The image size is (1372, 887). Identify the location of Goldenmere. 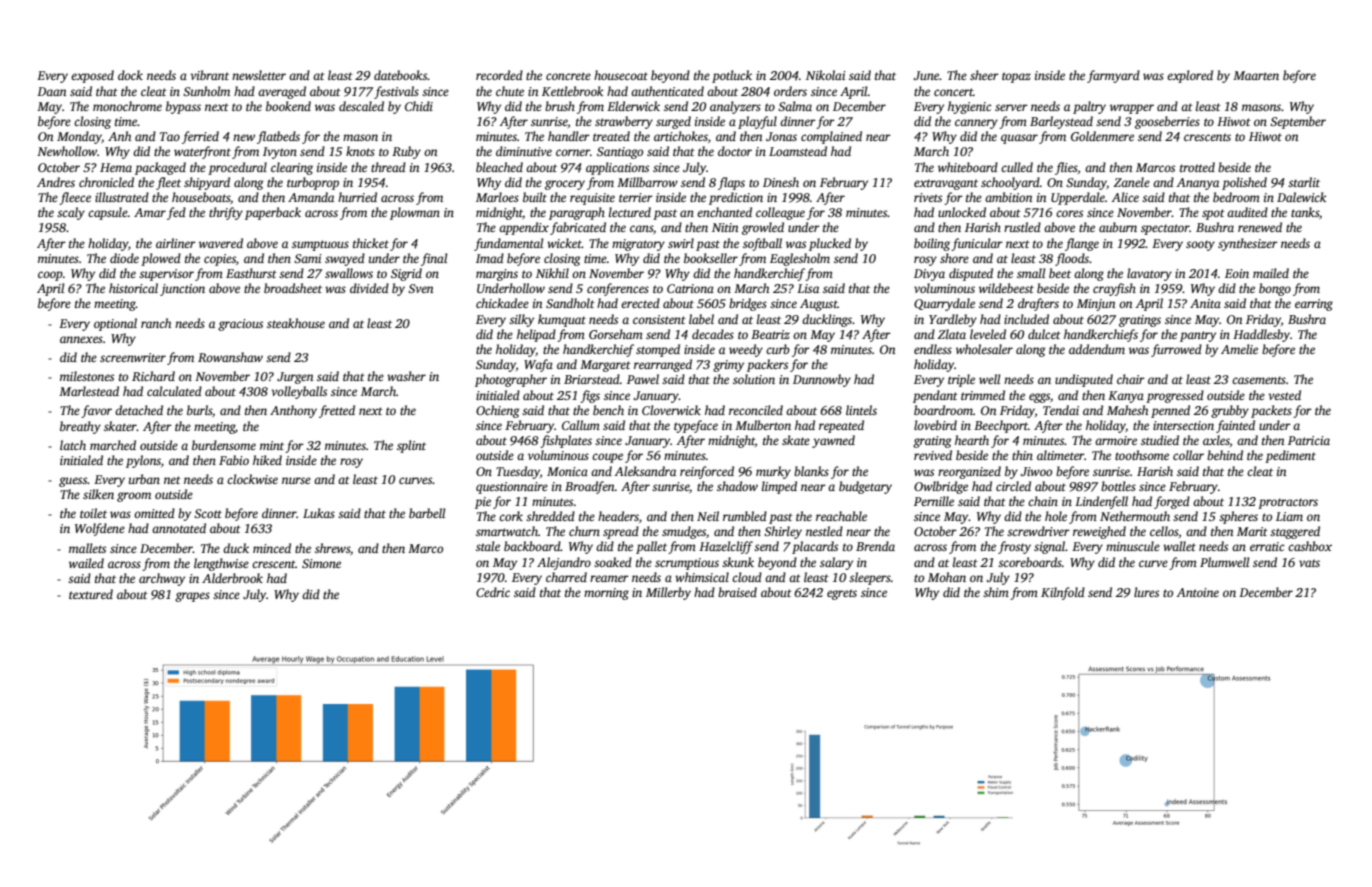
(1102, 136).
